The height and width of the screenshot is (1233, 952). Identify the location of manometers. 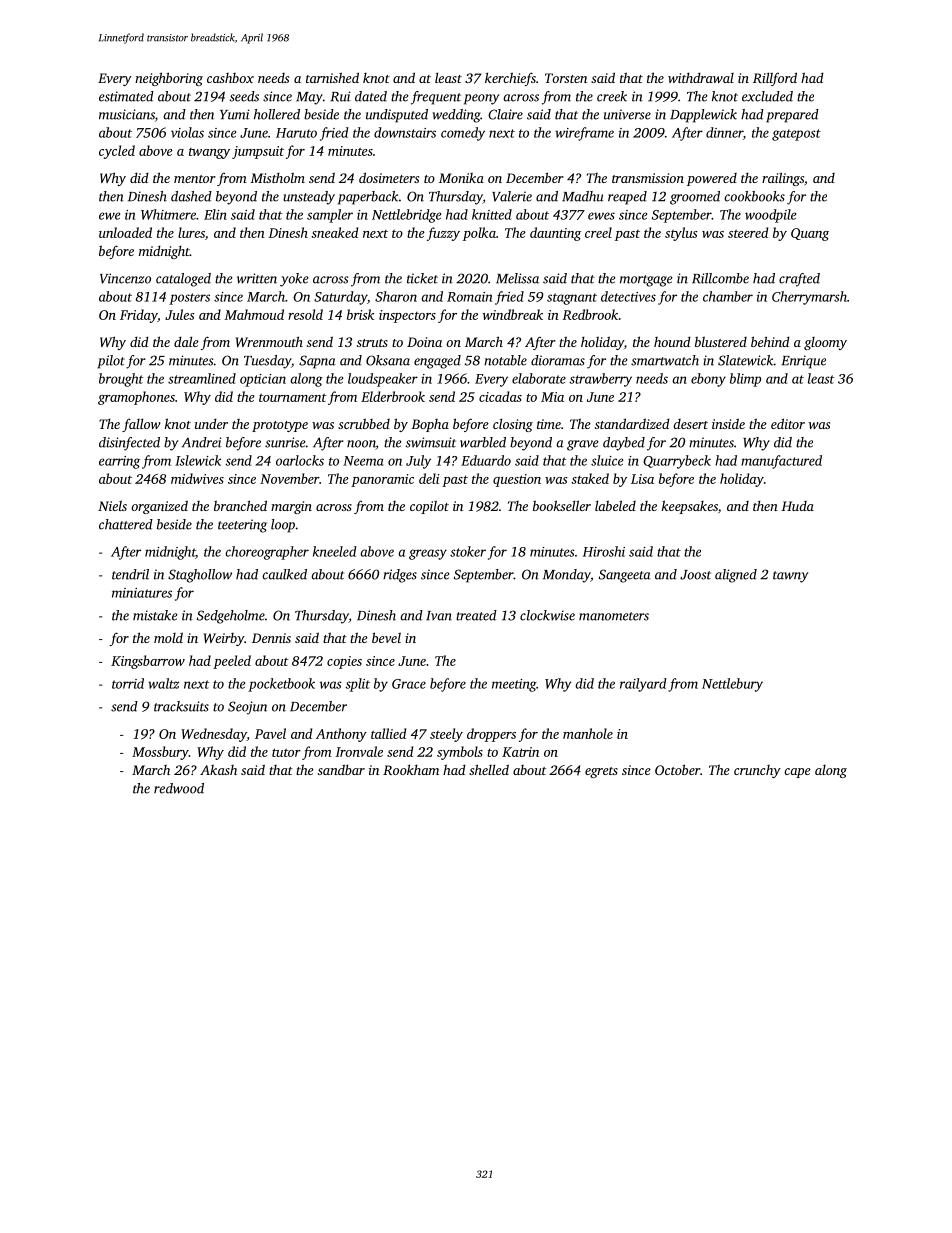
(614, 616).
